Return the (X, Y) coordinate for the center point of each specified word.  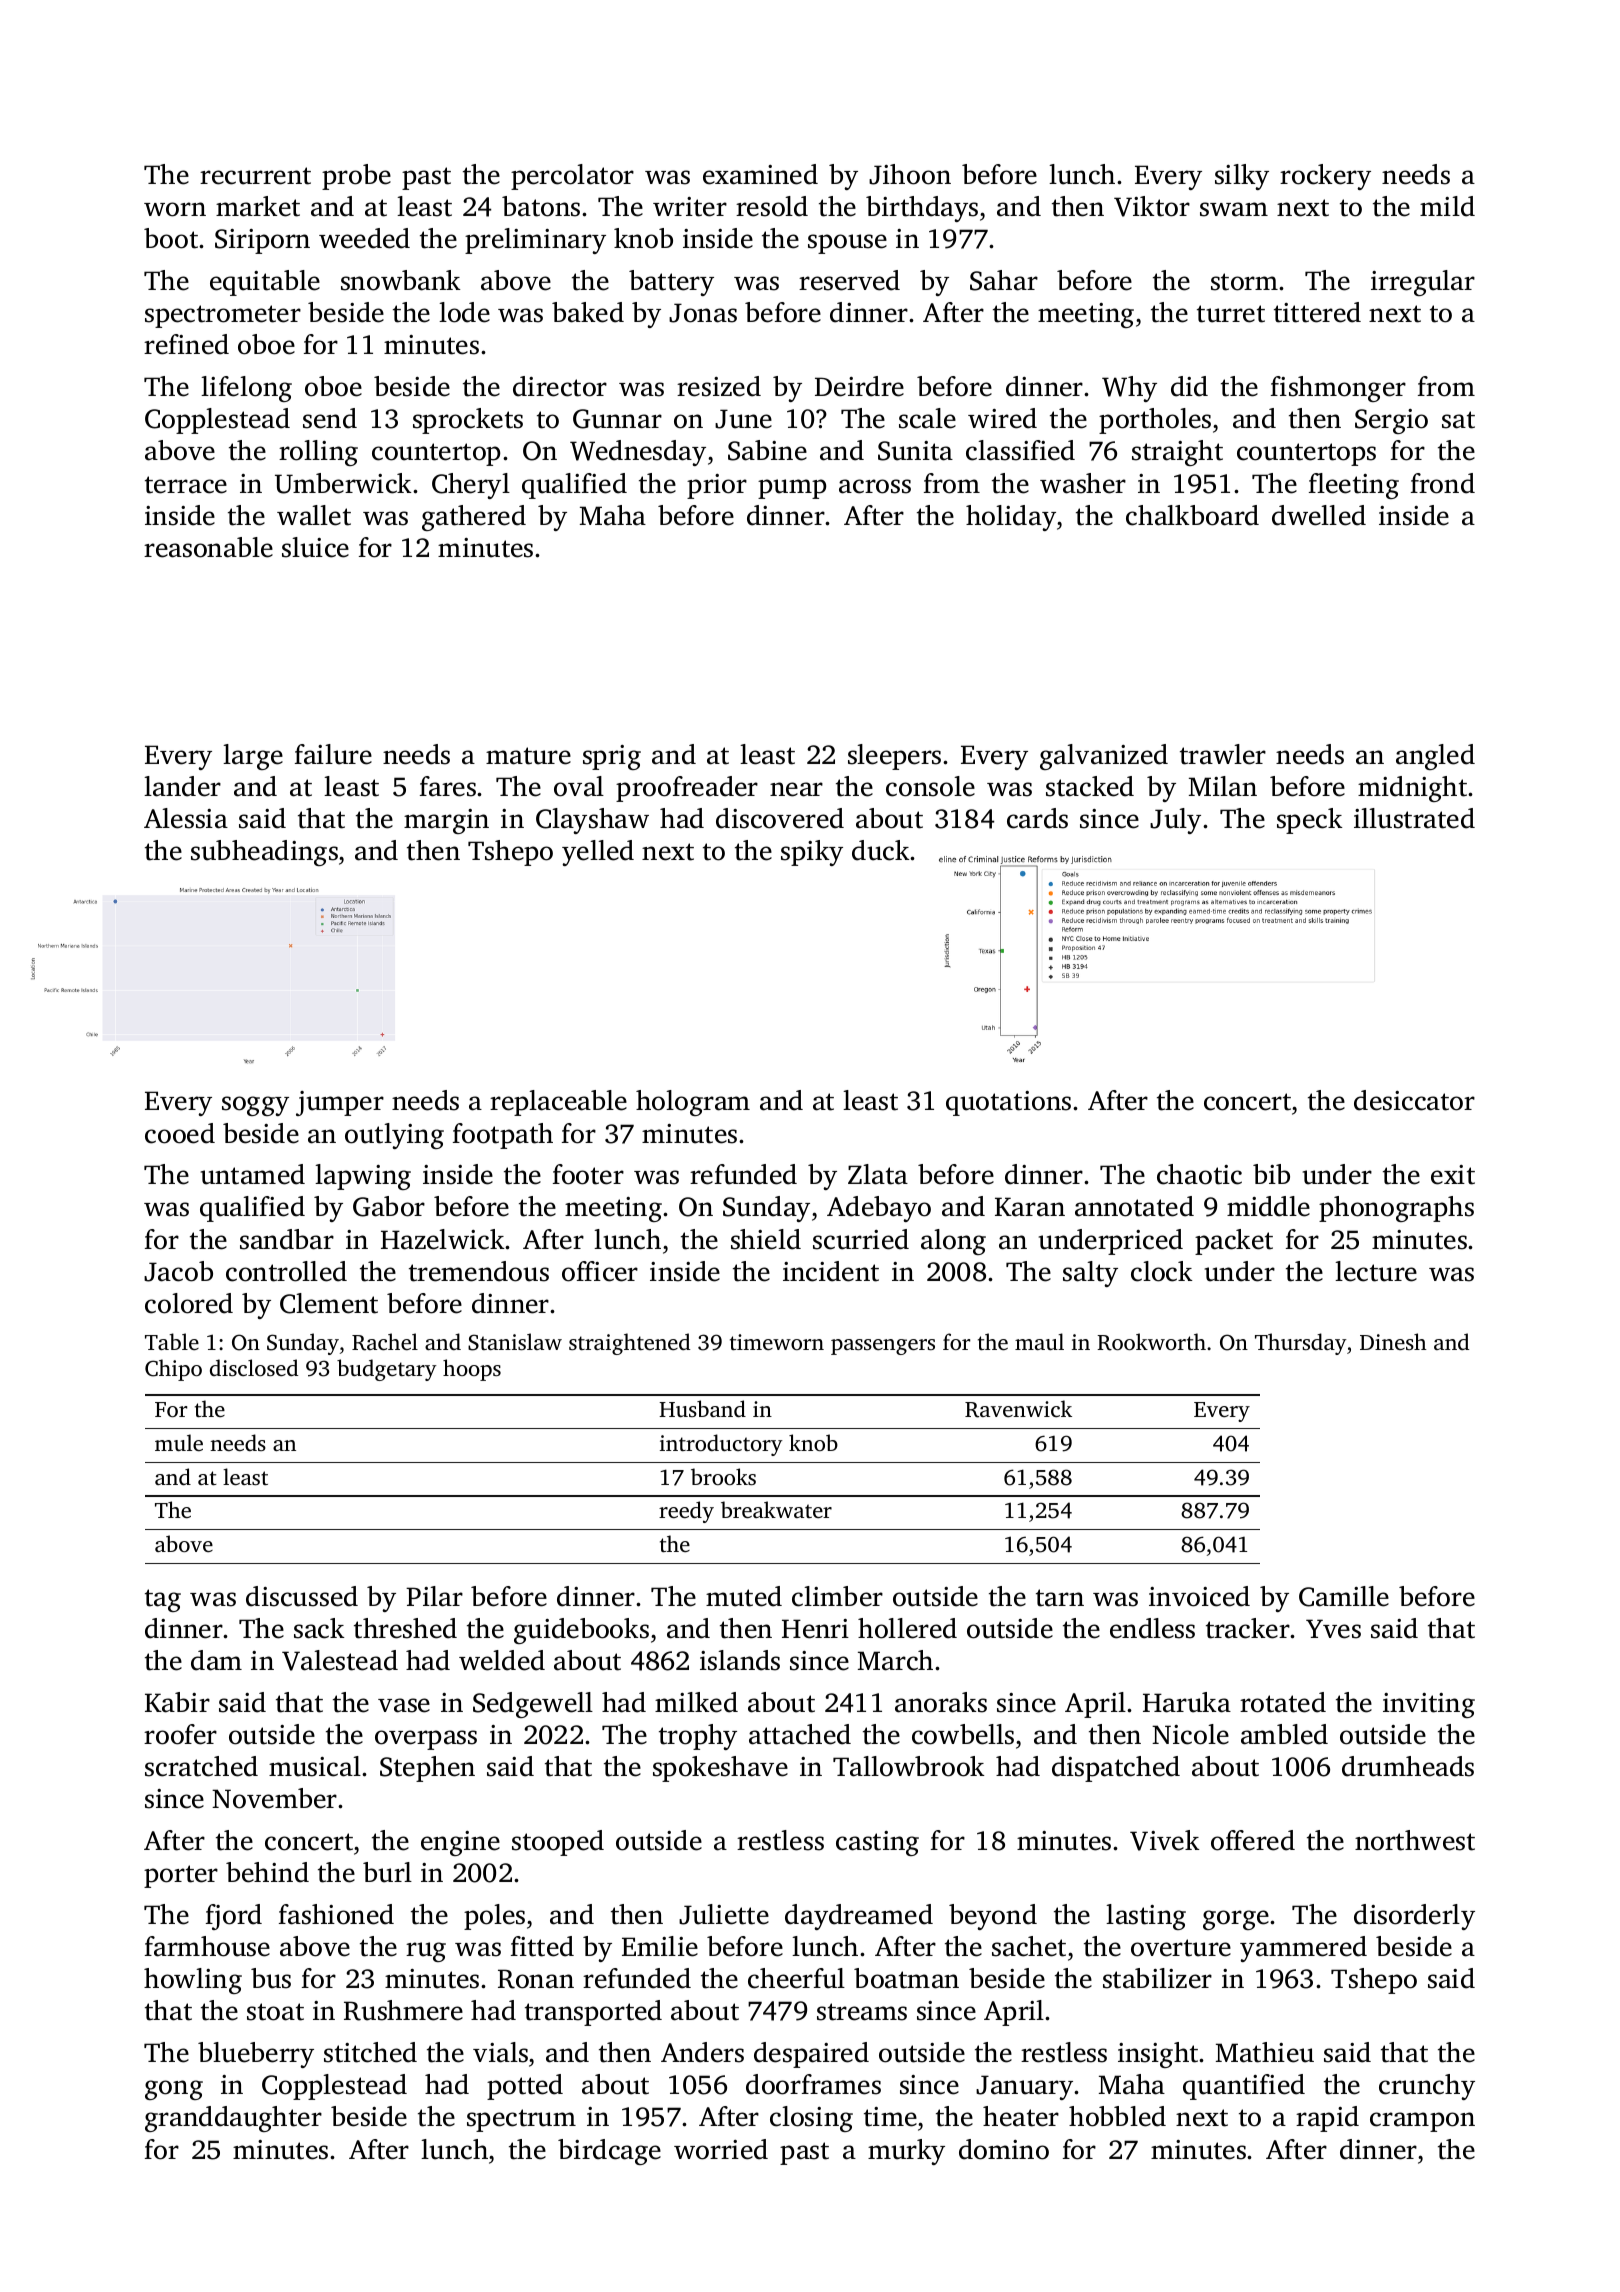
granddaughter (233, 2119)
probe (356, 177)
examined (760, 174)
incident (831, 1271)
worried (721, 2149)
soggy (255, 1106)
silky (1242, 177)
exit (1453, 1175)
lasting (1146, 1917)
